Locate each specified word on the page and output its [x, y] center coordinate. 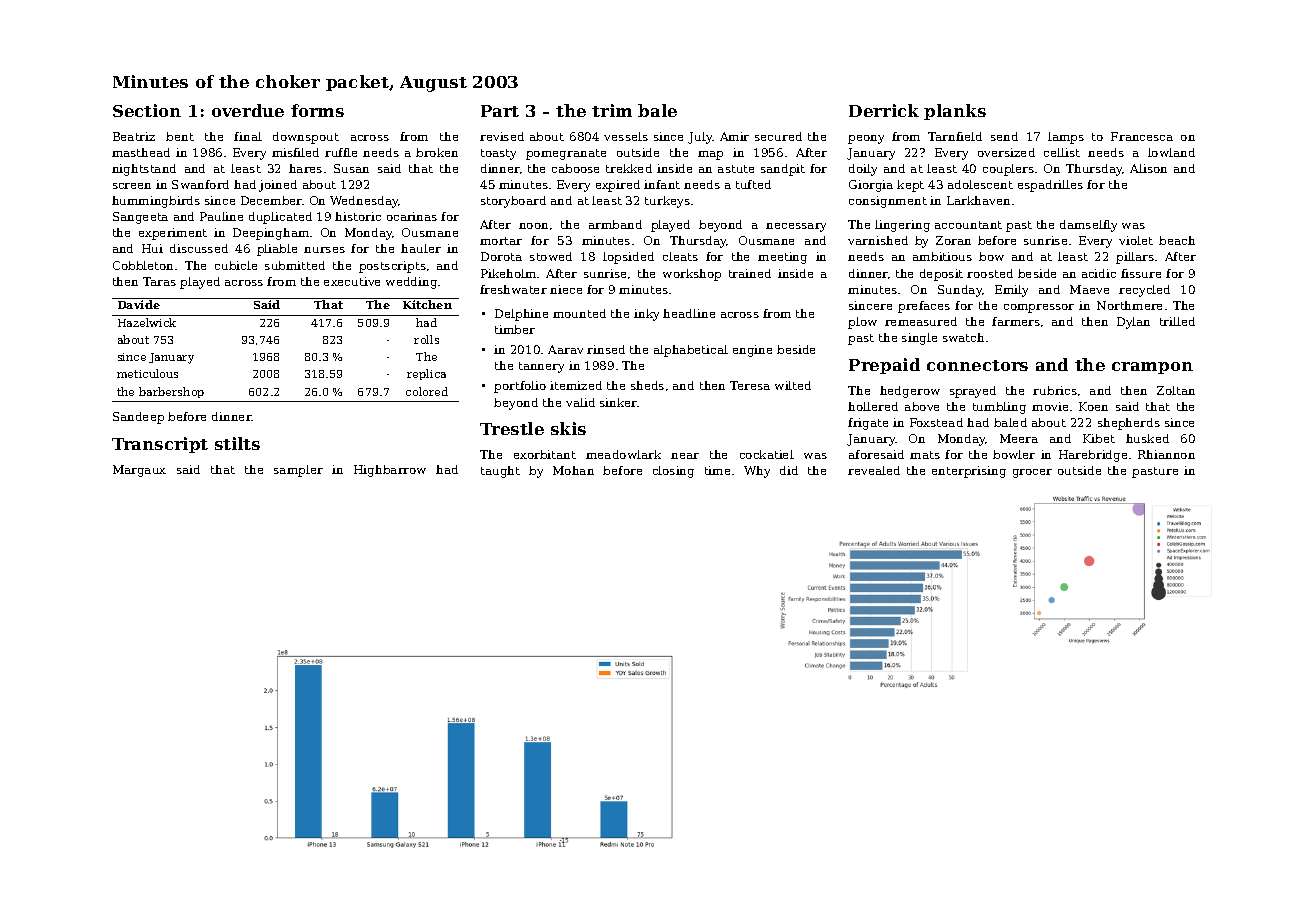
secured [778, 136]
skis [568, 428]
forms [317, 110]
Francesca [1142, 136]
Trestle [512, 428]
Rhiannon [1166, 454]
